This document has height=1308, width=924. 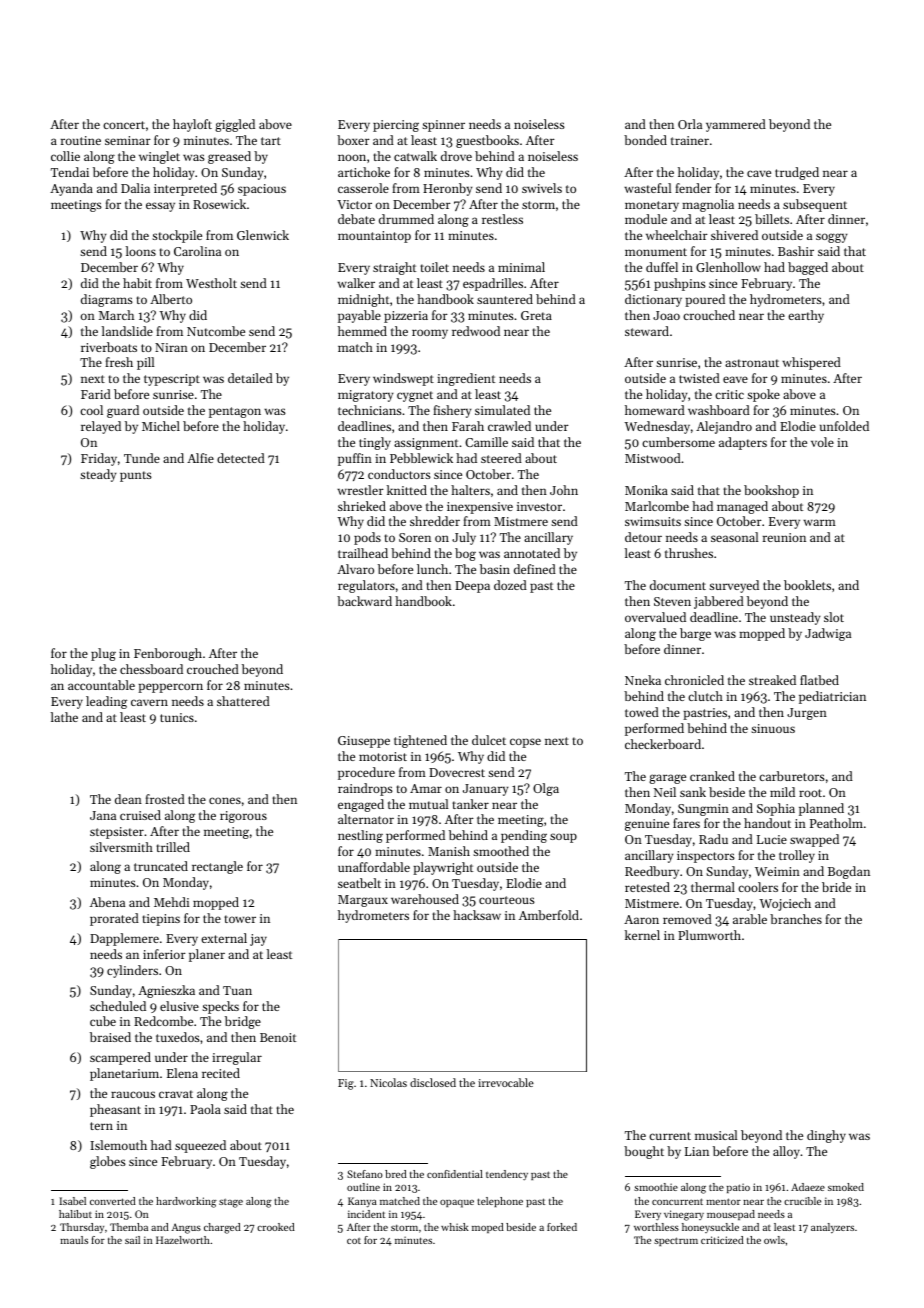 What do you see at coordinates (74, 1240) in the document?
I see `mauls` at bounding box center [74, 1240].
